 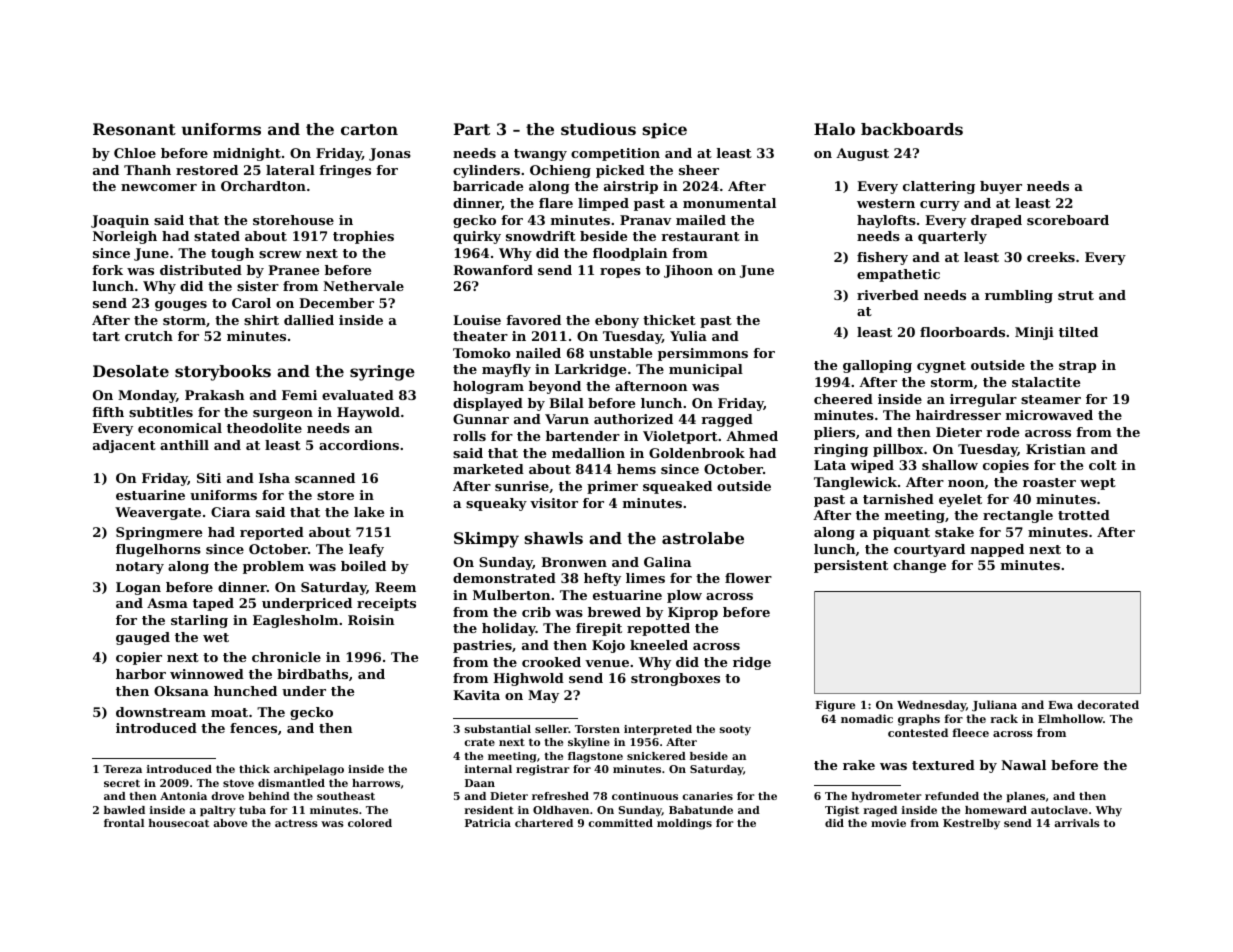 What do you see at coordinates (553, 538) in the page?
I see `shawls` at bounding box center [553, 538].
